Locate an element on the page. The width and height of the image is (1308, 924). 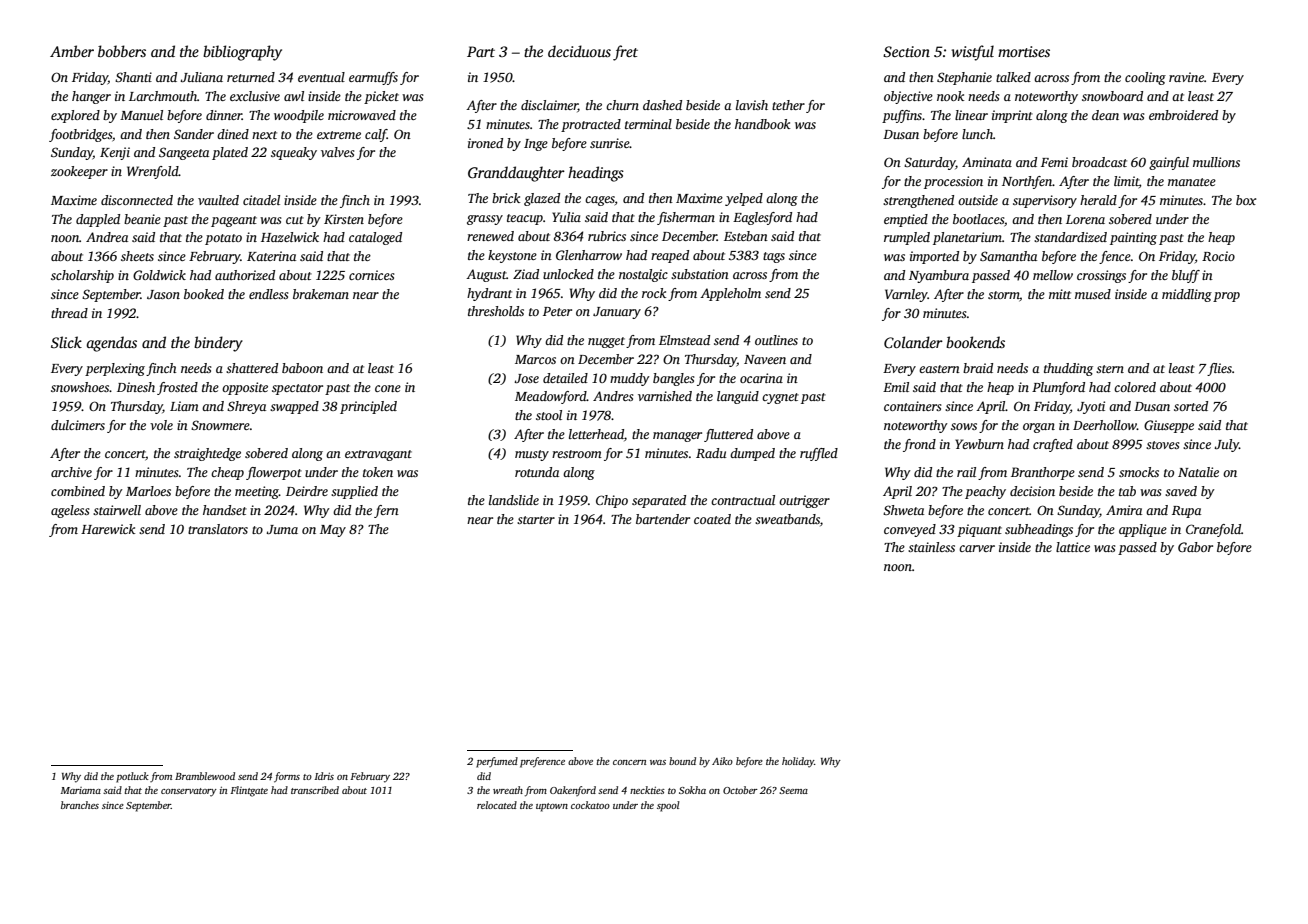
ravine is located at coordinates (1186, 77).
